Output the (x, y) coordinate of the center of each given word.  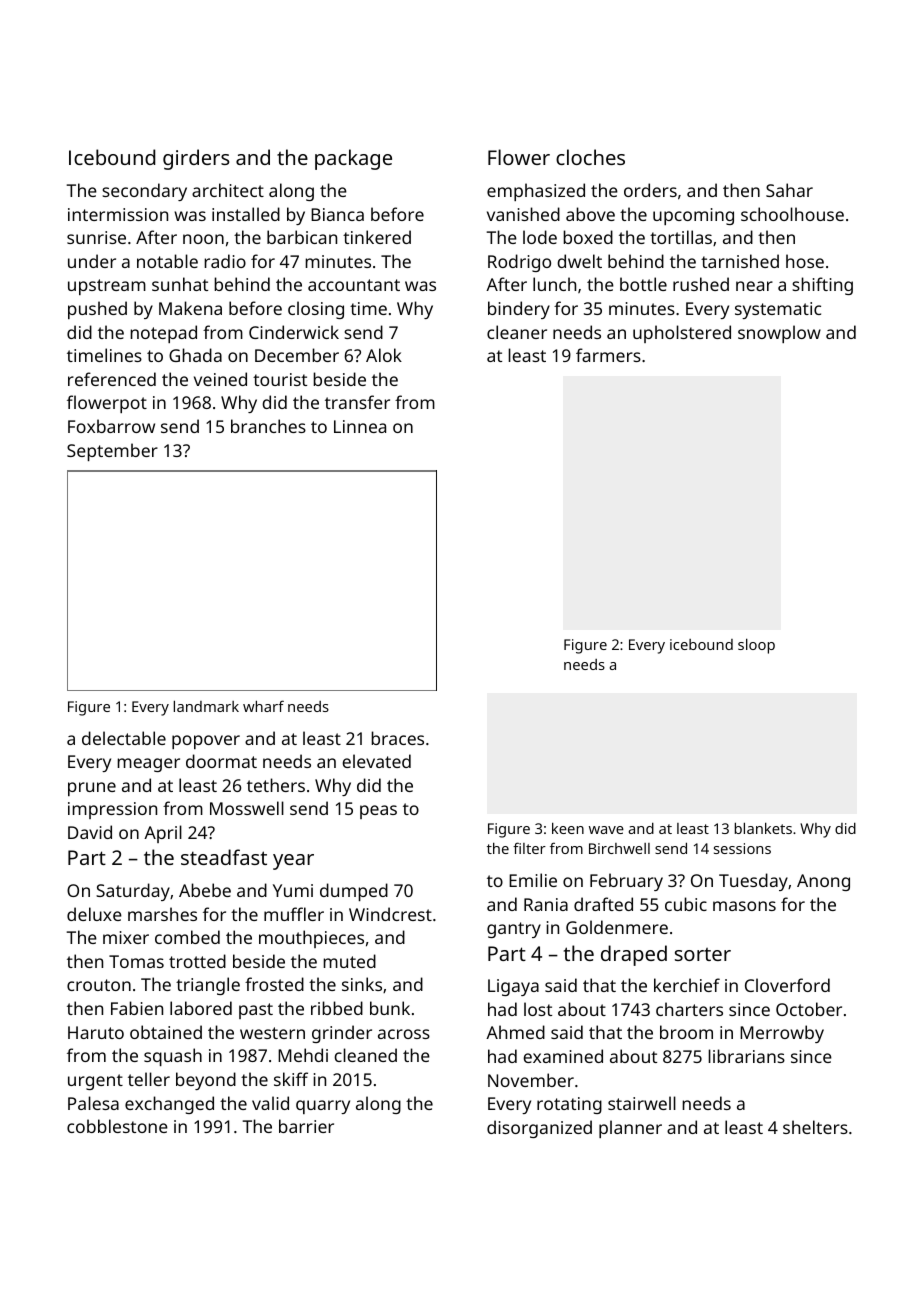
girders (196, 159)
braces (397, 738)
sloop (756, 646)
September (112, 452)
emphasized (536, 192)
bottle (643, 284)
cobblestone (117, 1126)
